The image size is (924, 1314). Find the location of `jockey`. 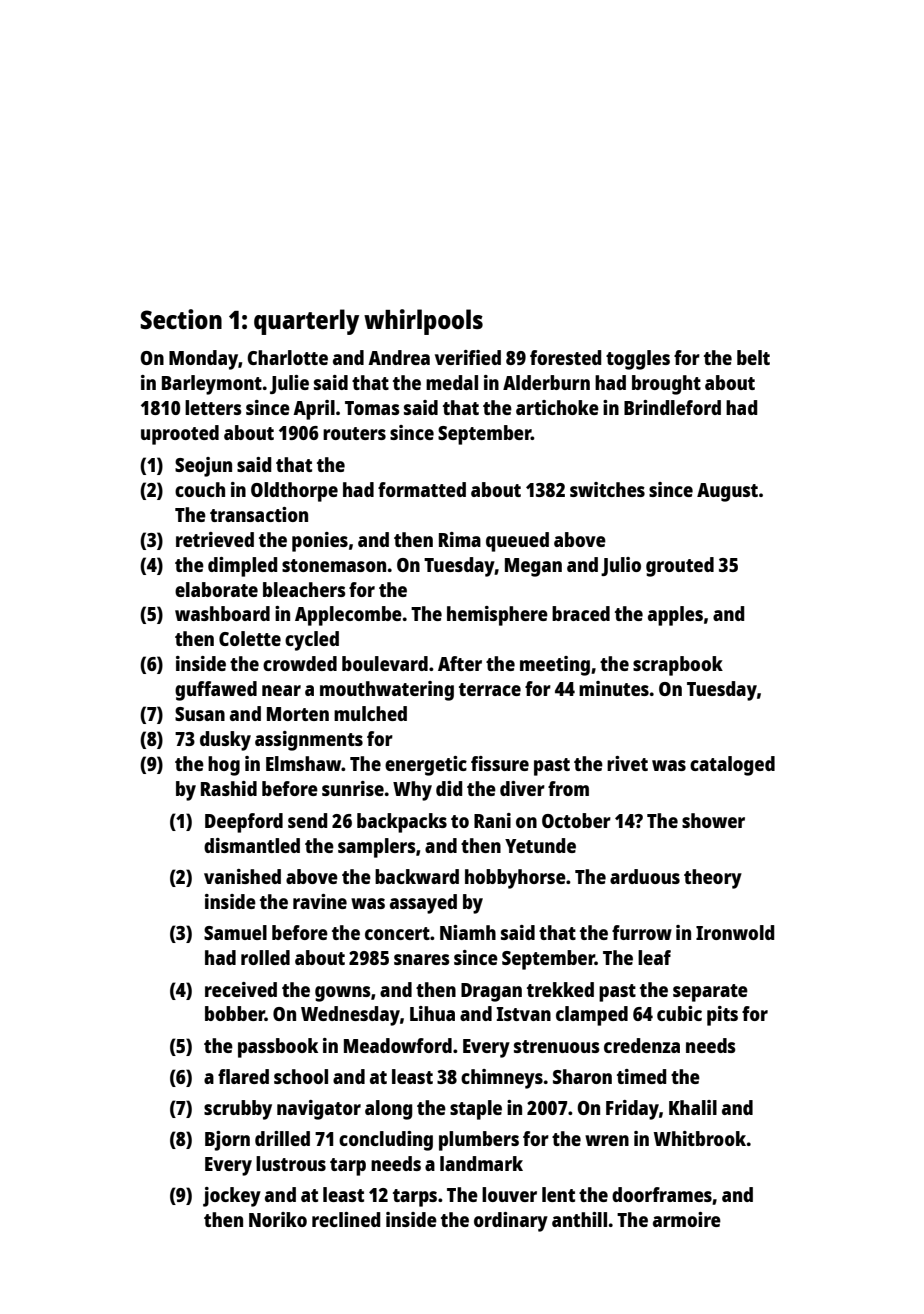

jockey is located at coordinates (232, 1197).
